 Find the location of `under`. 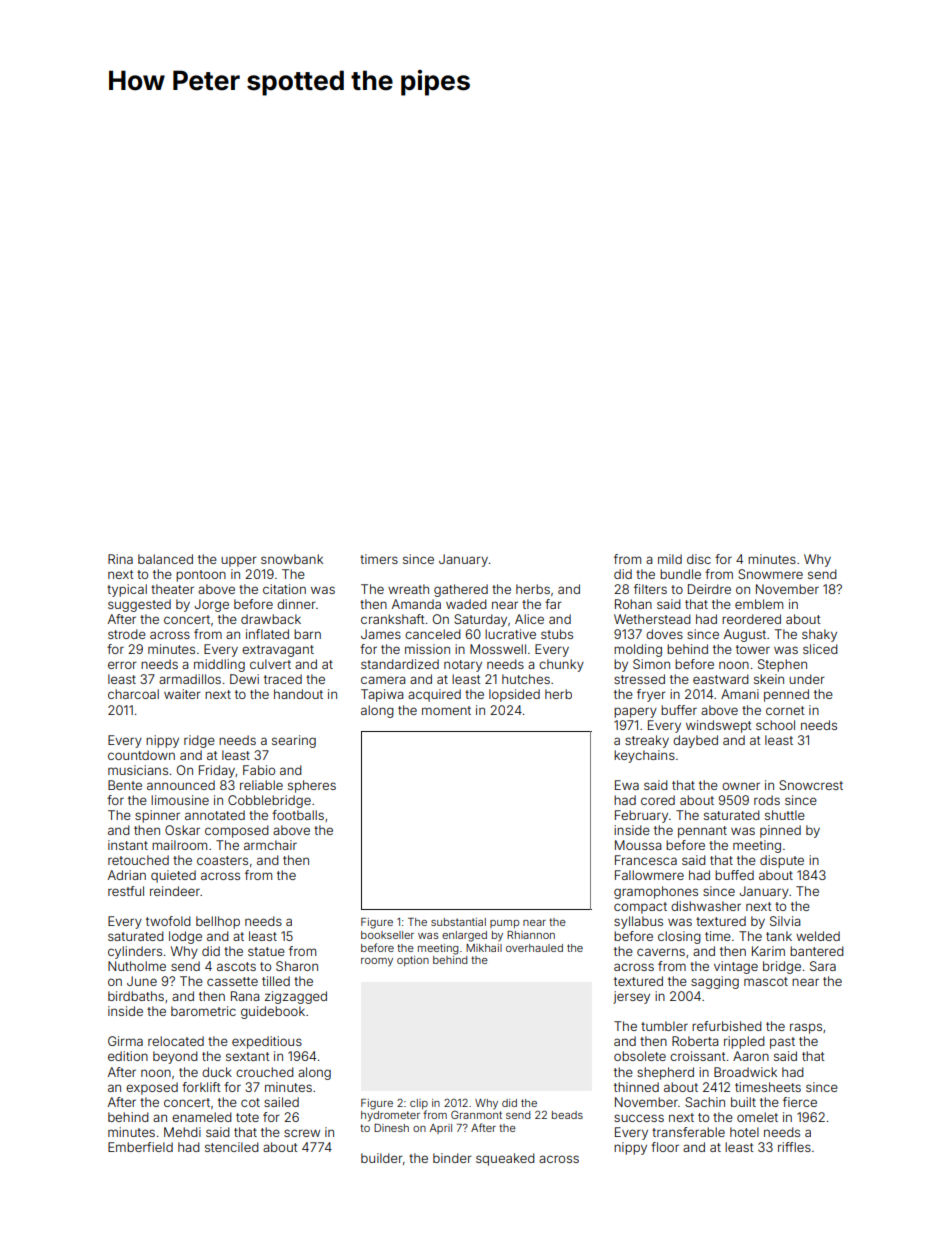

under is located at coordinates (807, 679).
